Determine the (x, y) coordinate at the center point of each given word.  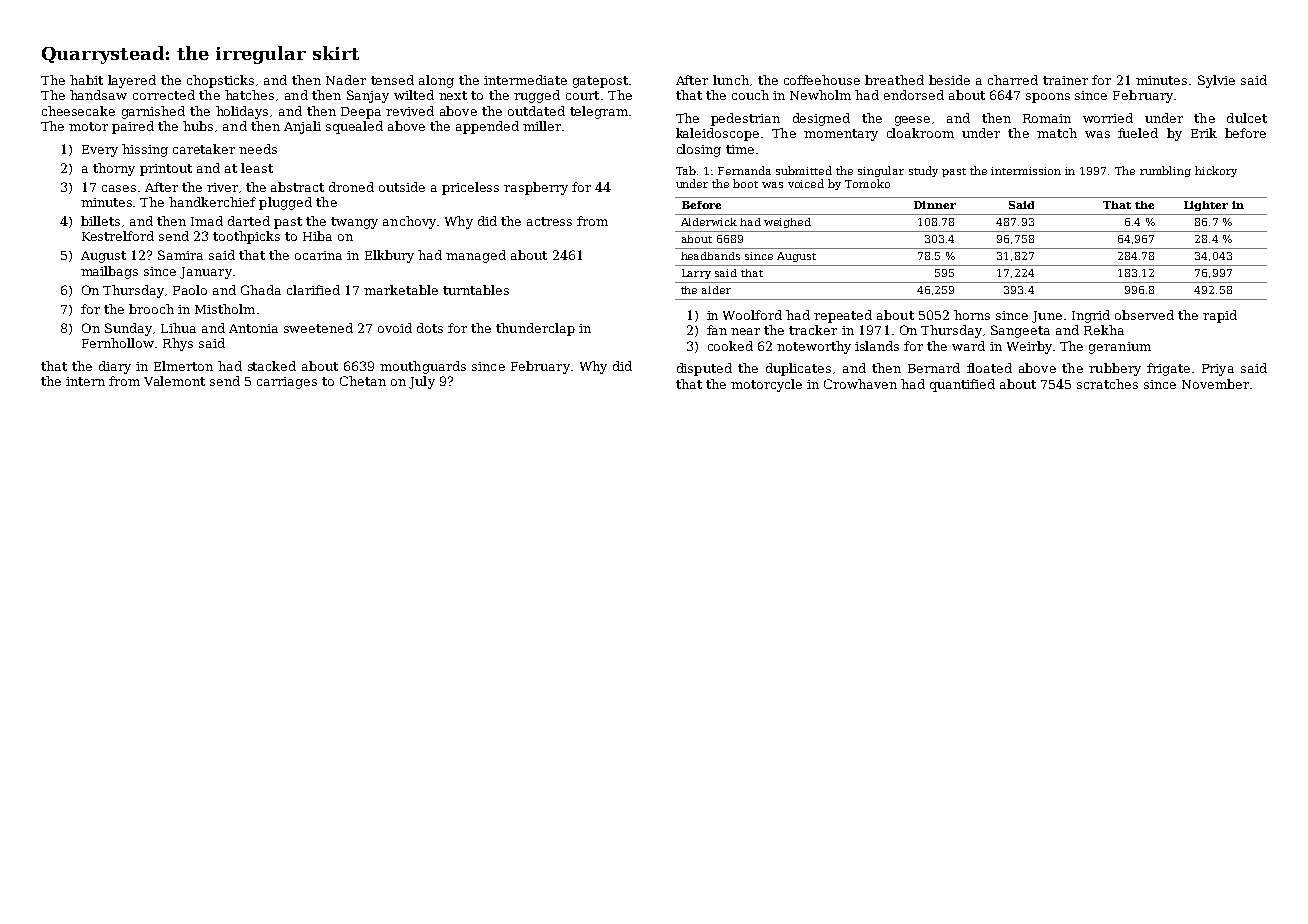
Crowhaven (860, 384)
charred (1013, 80)
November (1215, 384)
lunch (731, 80)
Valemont (174, 381)
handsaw (98, 95)
